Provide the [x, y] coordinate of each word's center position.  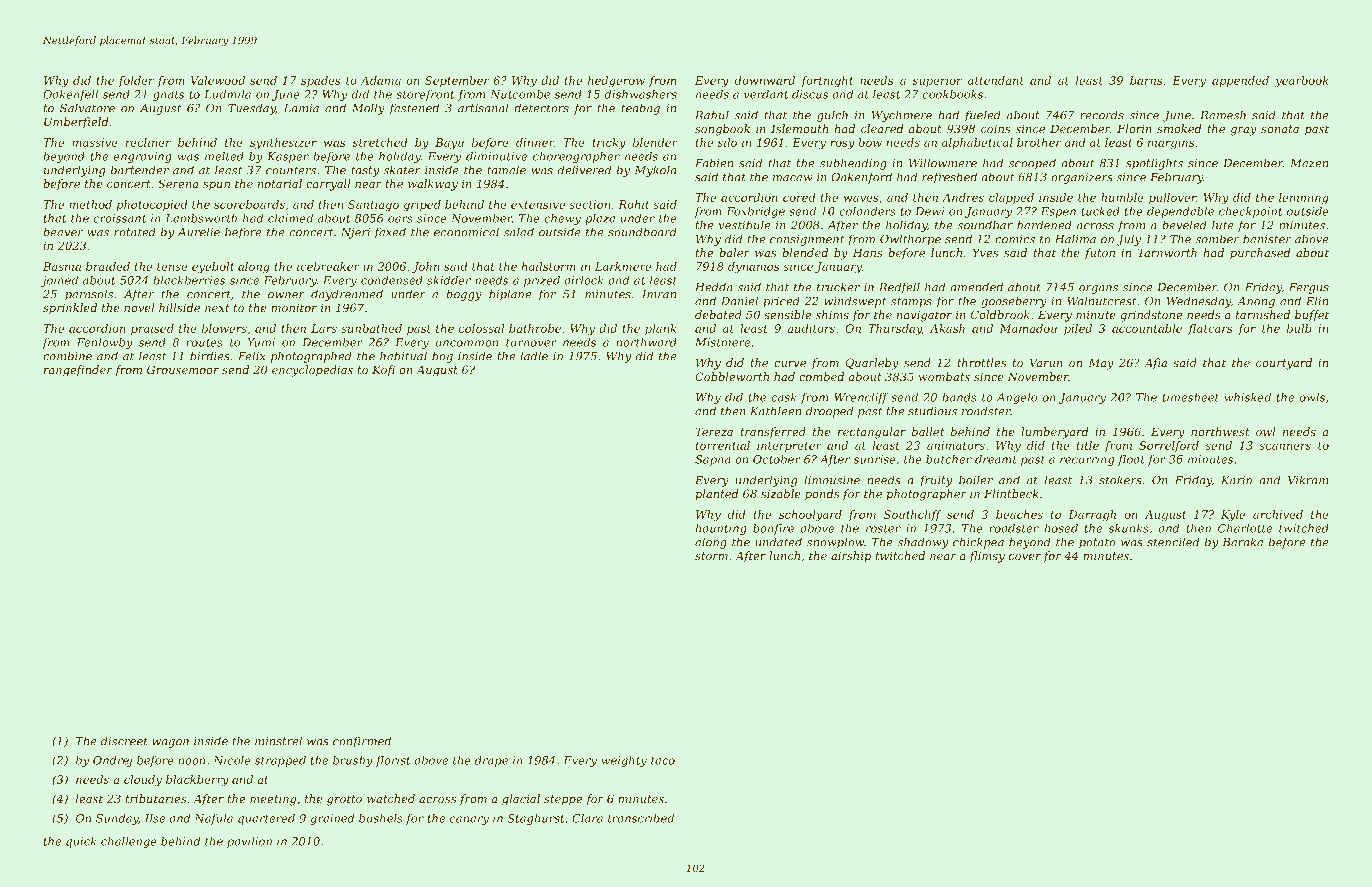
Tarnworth [1167, 252]
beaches [1019, 514]
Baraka [1243, 542]
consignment [807, 240]
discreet [124, 741]
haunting [721, 529]
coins [995, 128]
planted [716, 494]
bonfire [773, 529]
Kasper [288, 157]
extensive [538, 204]
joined [59, 281]
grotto [344, 800]
